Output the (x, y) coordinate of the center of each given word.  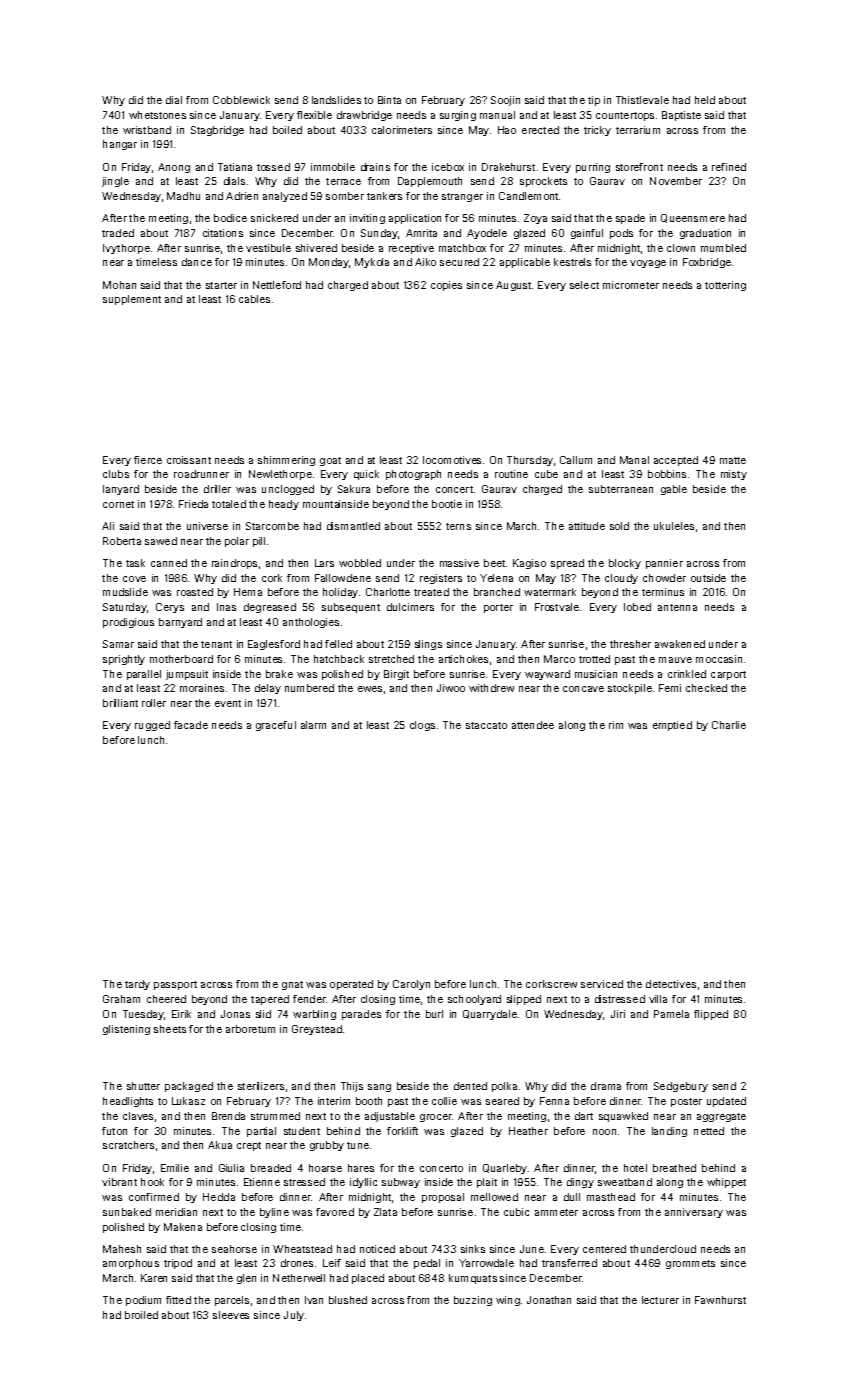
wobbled (360, 563)
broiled (141, 1315)
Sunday (379, 234)
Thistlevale (642, 100)
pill (259, 542)
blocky (625, 564)
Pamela (671, 1014)
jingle (115, 182)
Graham (121, 999)
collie (444, 1101)
